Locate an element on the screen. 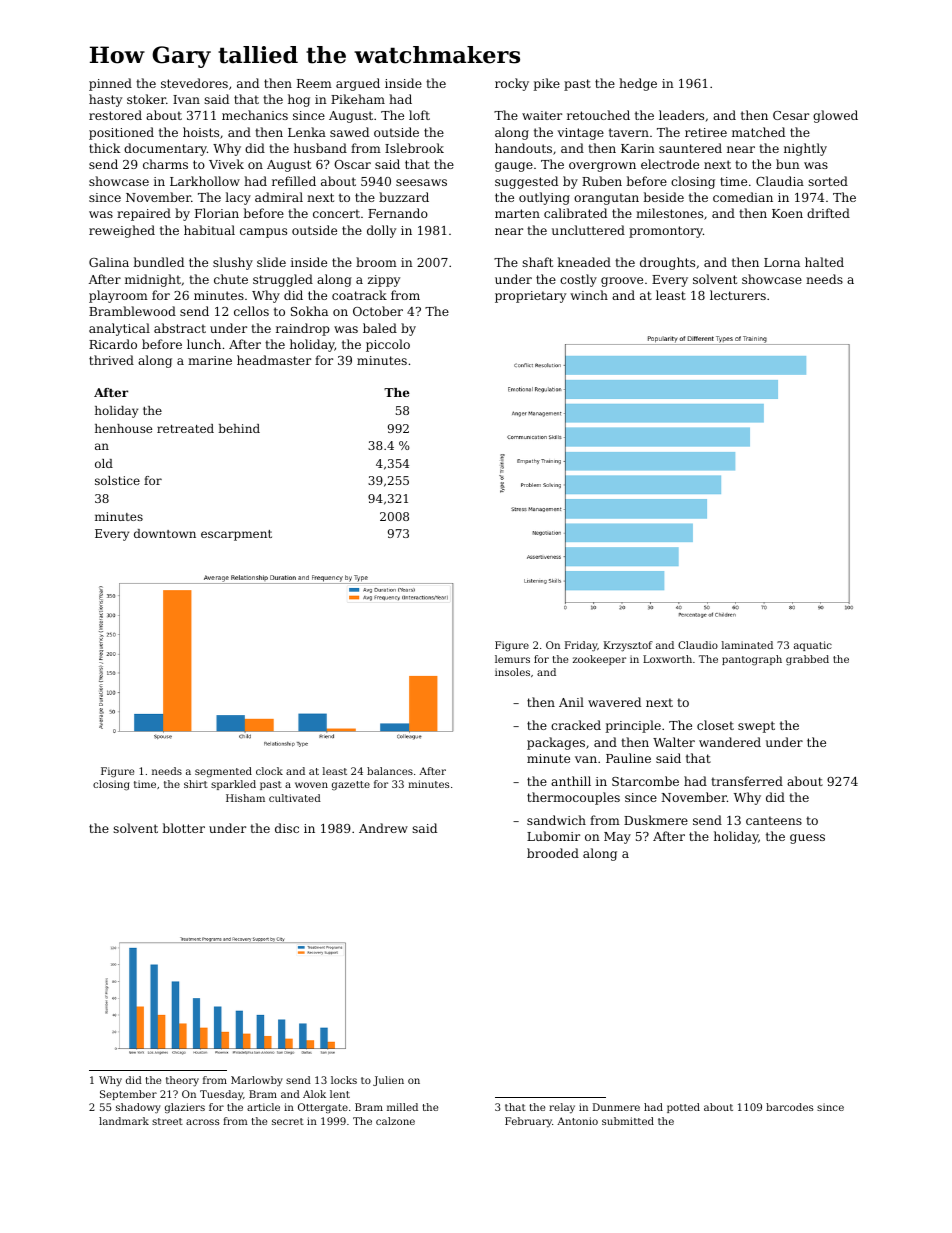 The image size is (952, 1233). waiter is located at coordinates (542, 115).
